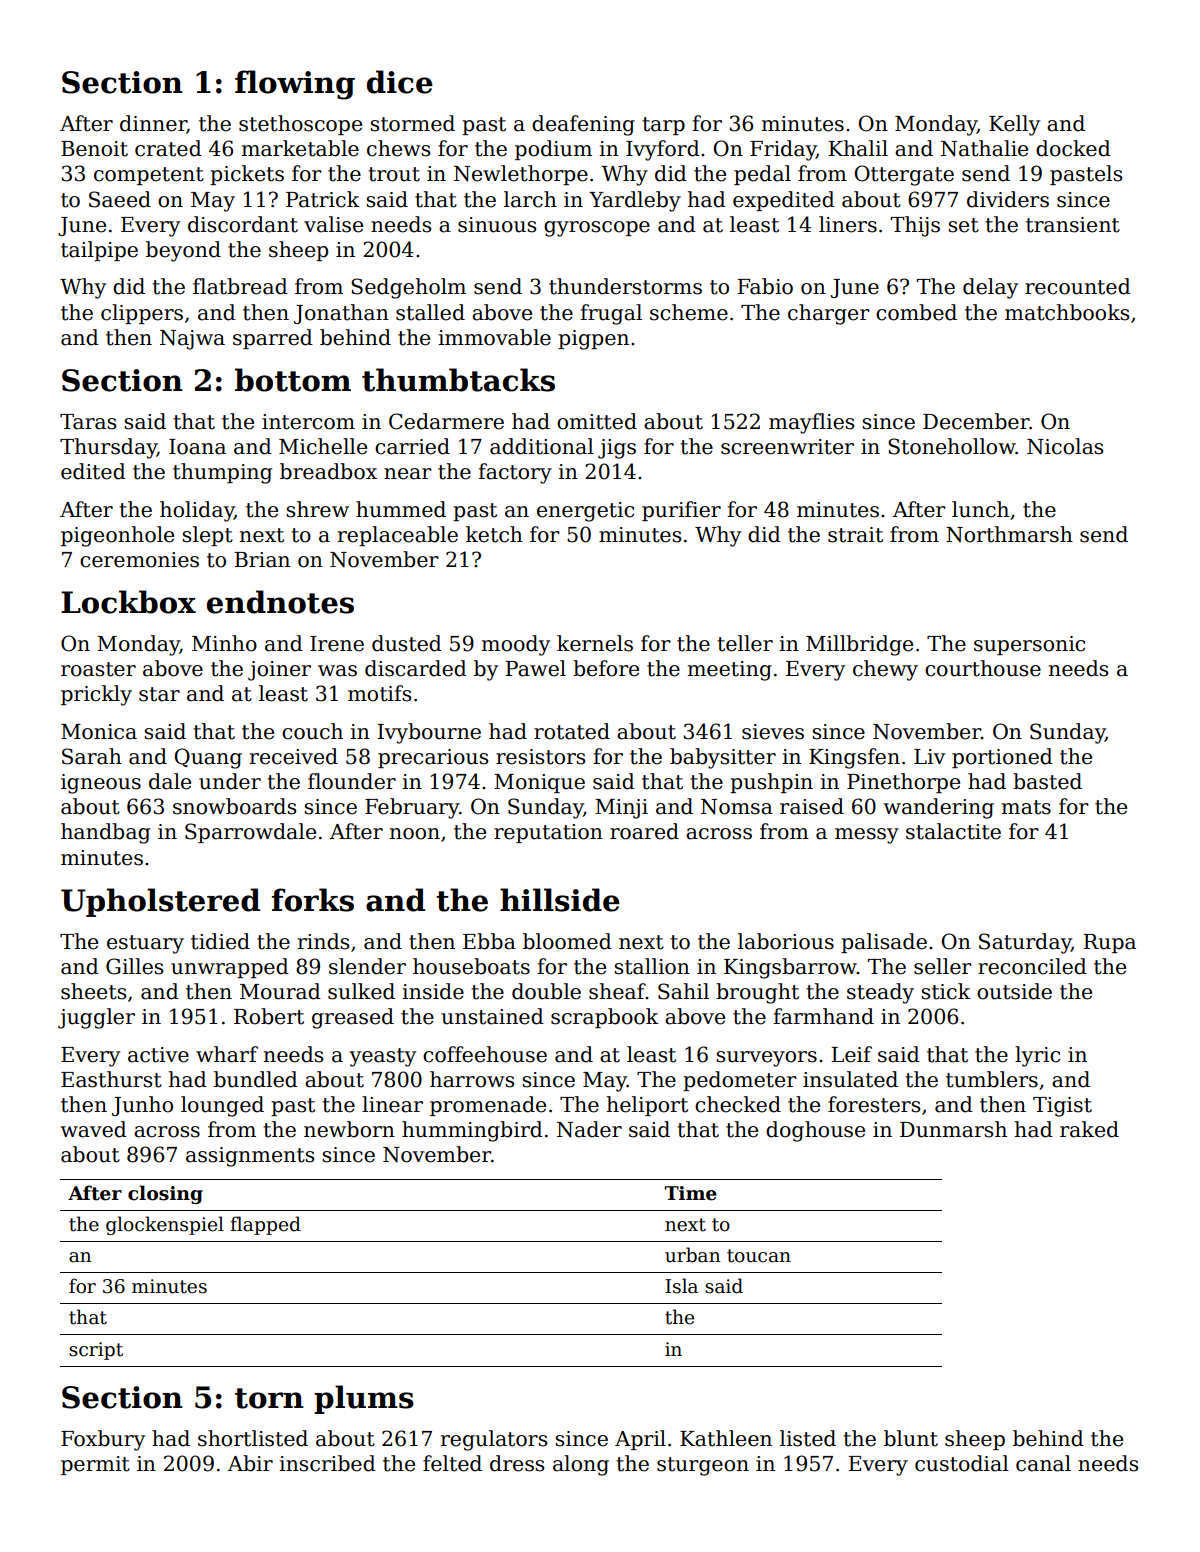 The image size is (1200, 1552). Describe the element at coordinates (1014, 125) in the document. I see `Kelly` at that location.
